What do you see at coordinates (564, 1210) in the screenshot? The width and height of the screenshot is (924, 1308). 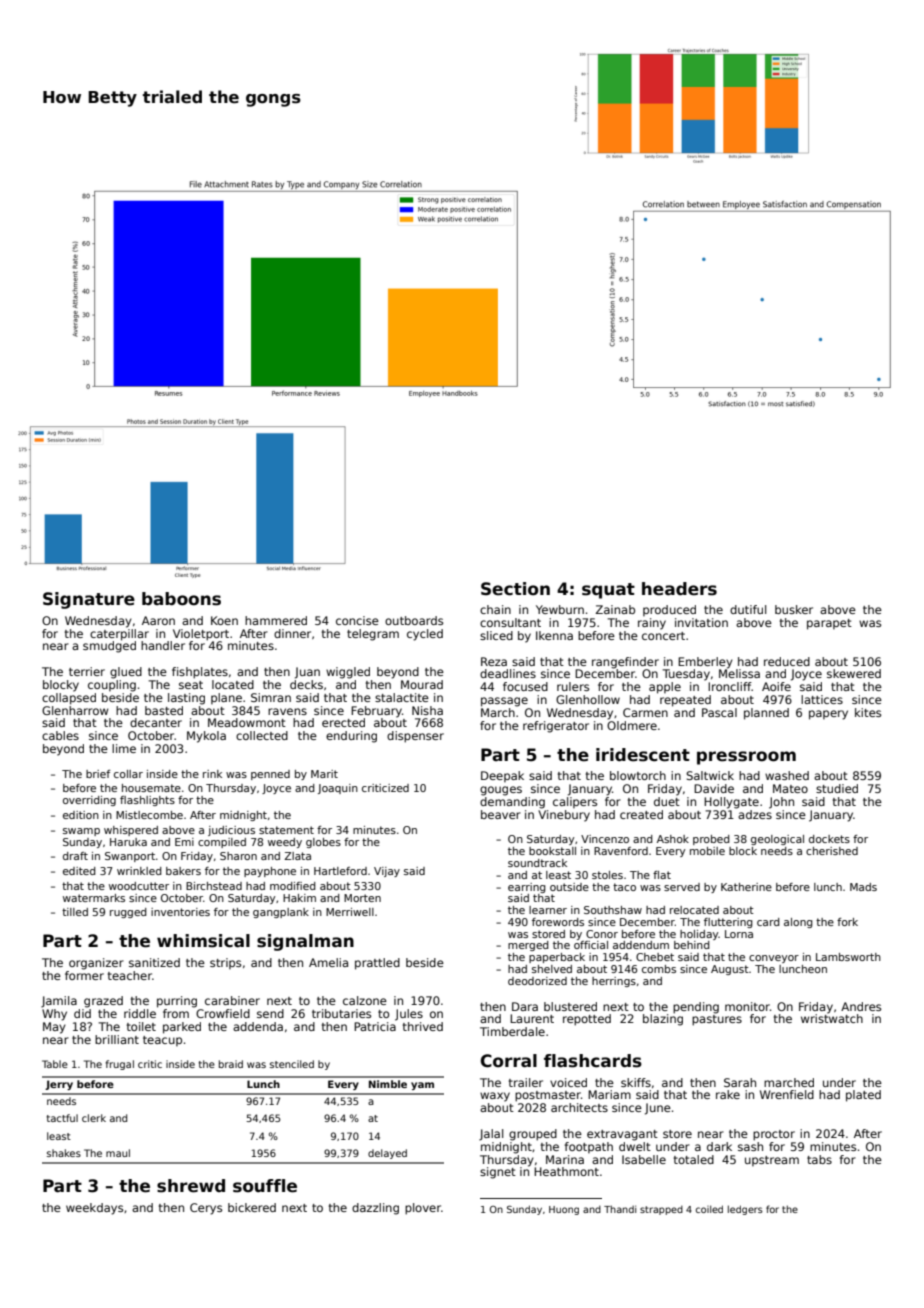 I see `Huong` at bounding box center [564, 1210].
